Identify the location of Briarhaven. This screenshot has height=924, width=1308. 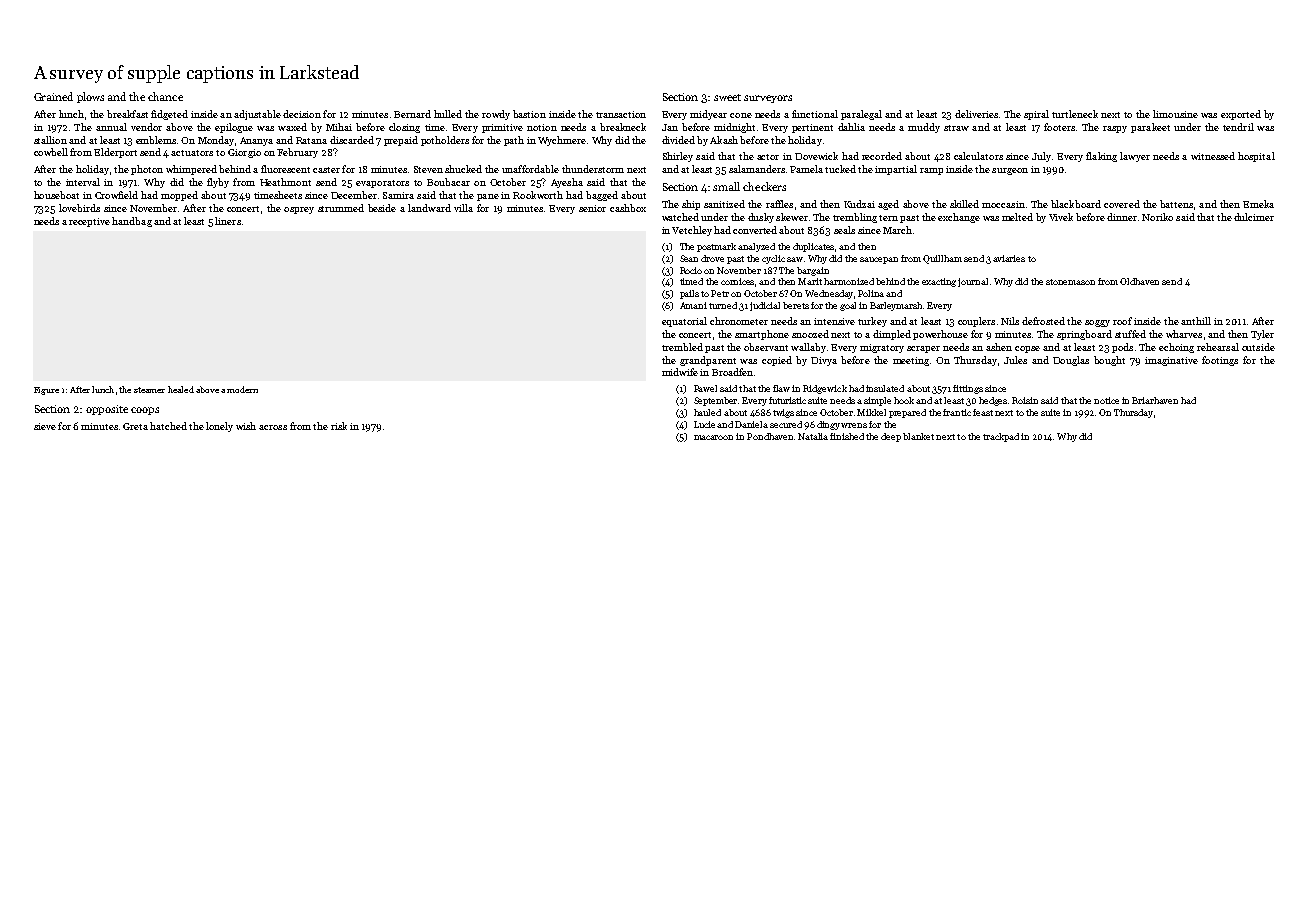
(1155, 400).
